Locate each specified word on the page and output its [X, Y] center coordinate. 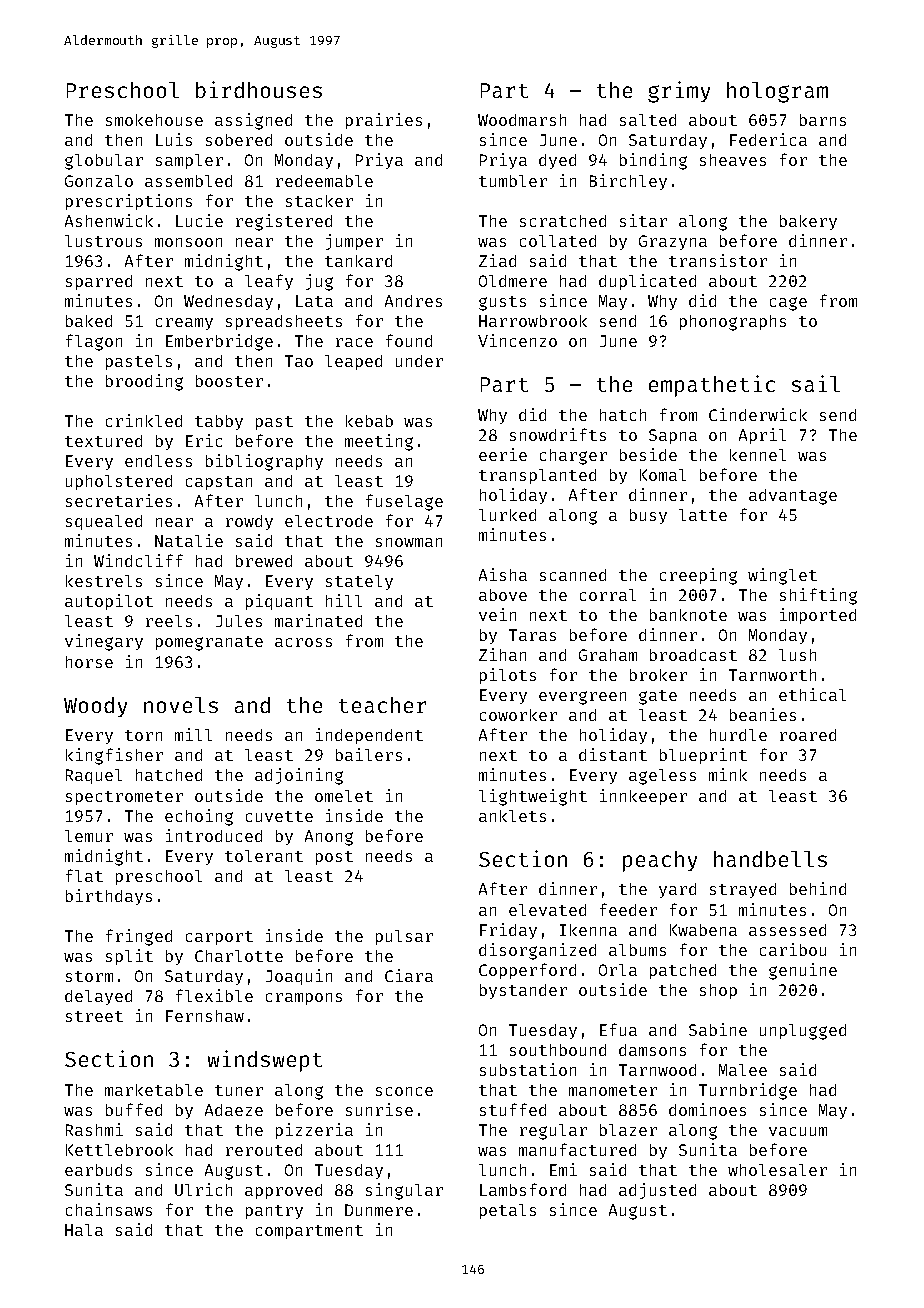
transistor [718, 260]
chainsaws [109, 1209]
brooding [144, 382]
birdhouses [259, 89]
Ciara [409, 975]
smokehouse [154, 120]
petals [508, 1211]
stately [359, 582]
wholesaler [777, 1170]
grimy [679, 92]
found [409, 340]
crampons [304, 999]
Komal [663, 475]
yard [677, 890]
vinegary [104, 642]
